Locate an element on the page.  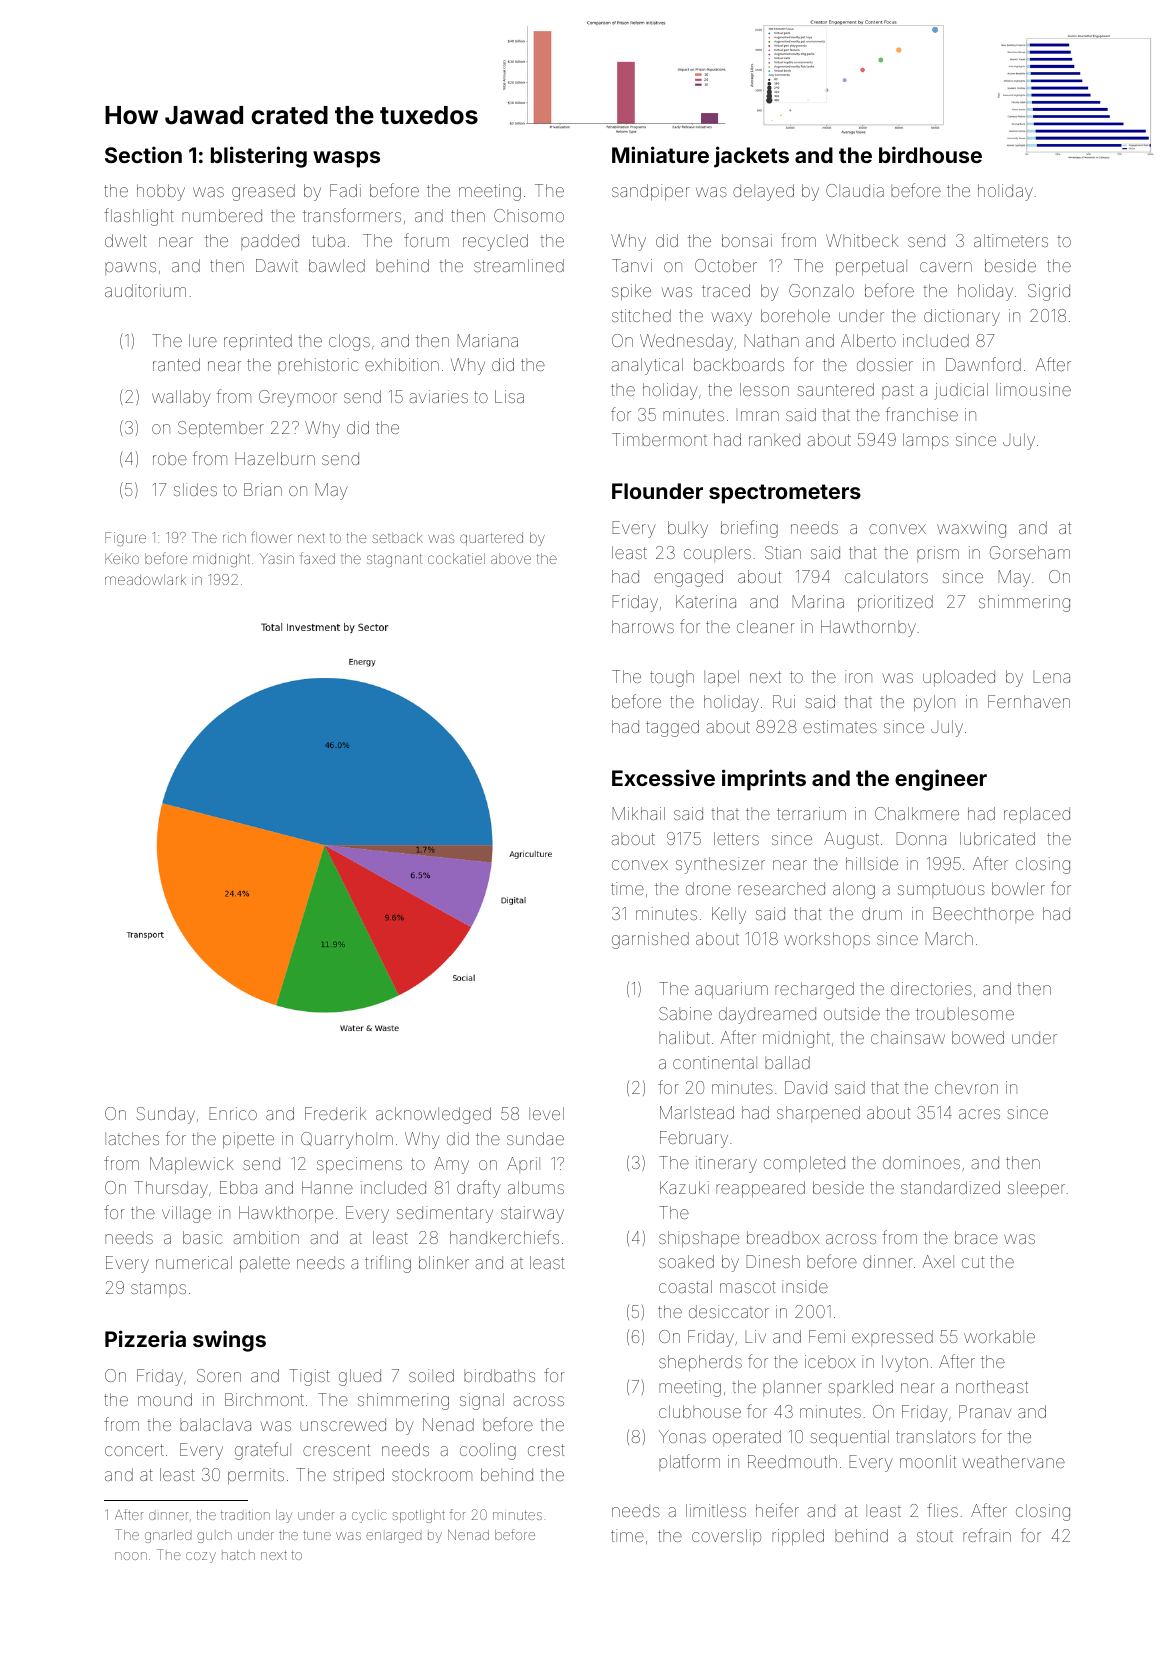
lure is located at coordinates (203, 340).
